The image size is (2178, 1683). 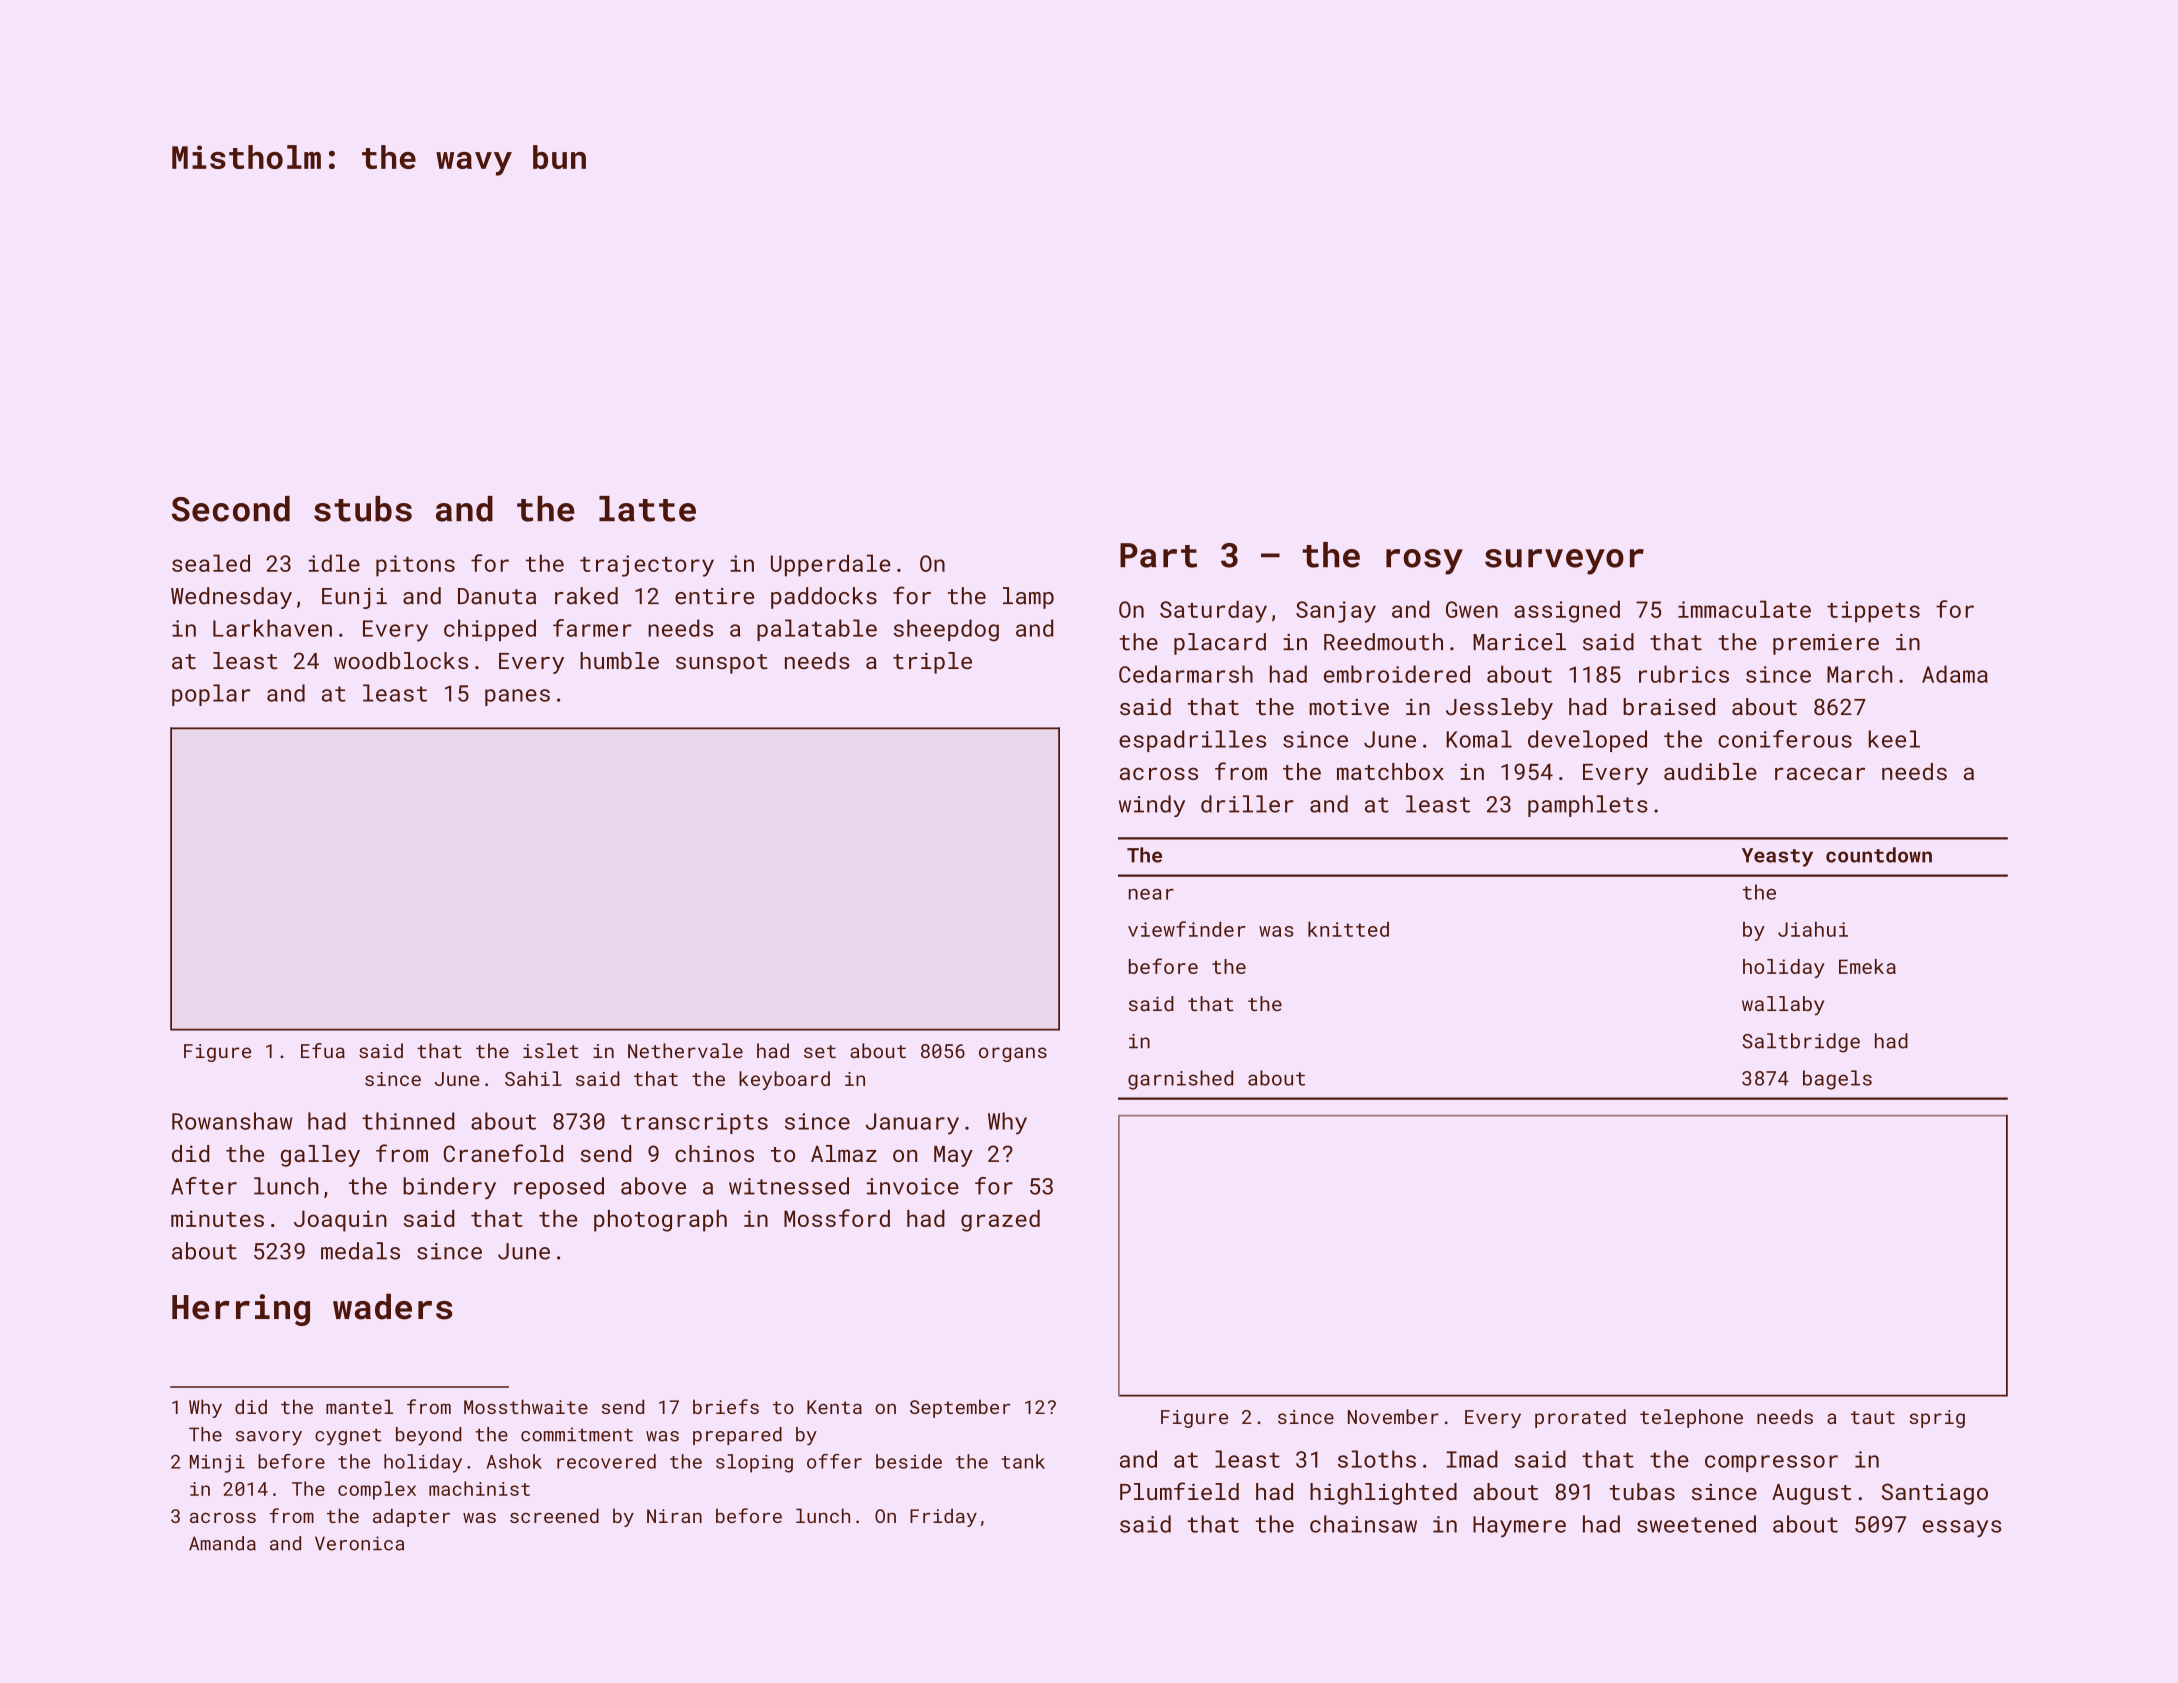 I want to click on near, so click(x=1151, y=894).
